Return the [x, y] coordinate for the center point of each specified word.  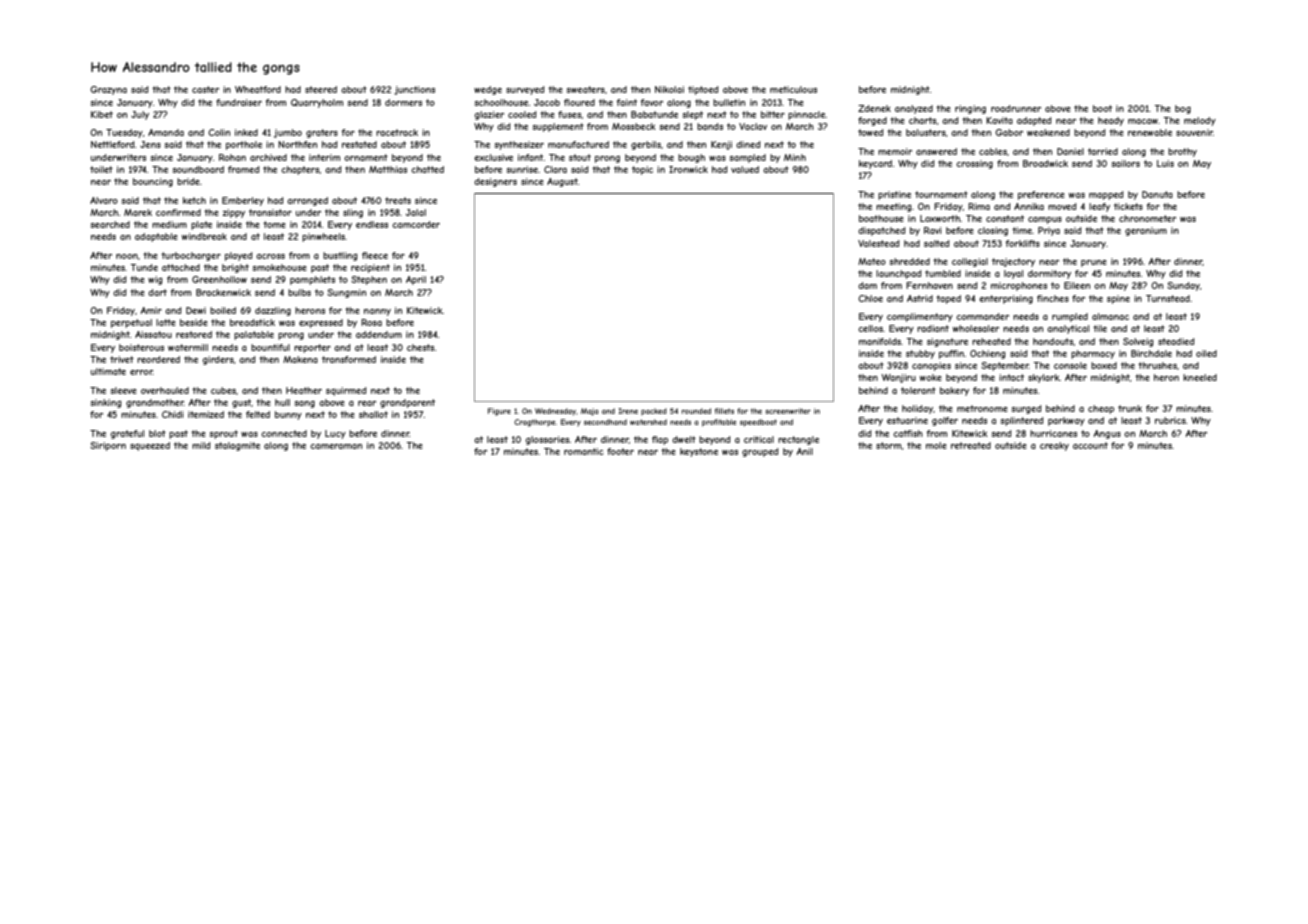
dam [867, 285]
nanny [377, 312]
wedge [488, 90]
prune [1094, 263]
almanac [1110, 316]
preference [1041, 195]
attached [181, 267]
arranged [307, 201]
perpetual [131, 323]
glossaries [547, 440]
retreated [971, 445]
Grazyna [108, 90]
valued [745, 169]
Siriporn [108, 446]
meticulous [793, 89]
